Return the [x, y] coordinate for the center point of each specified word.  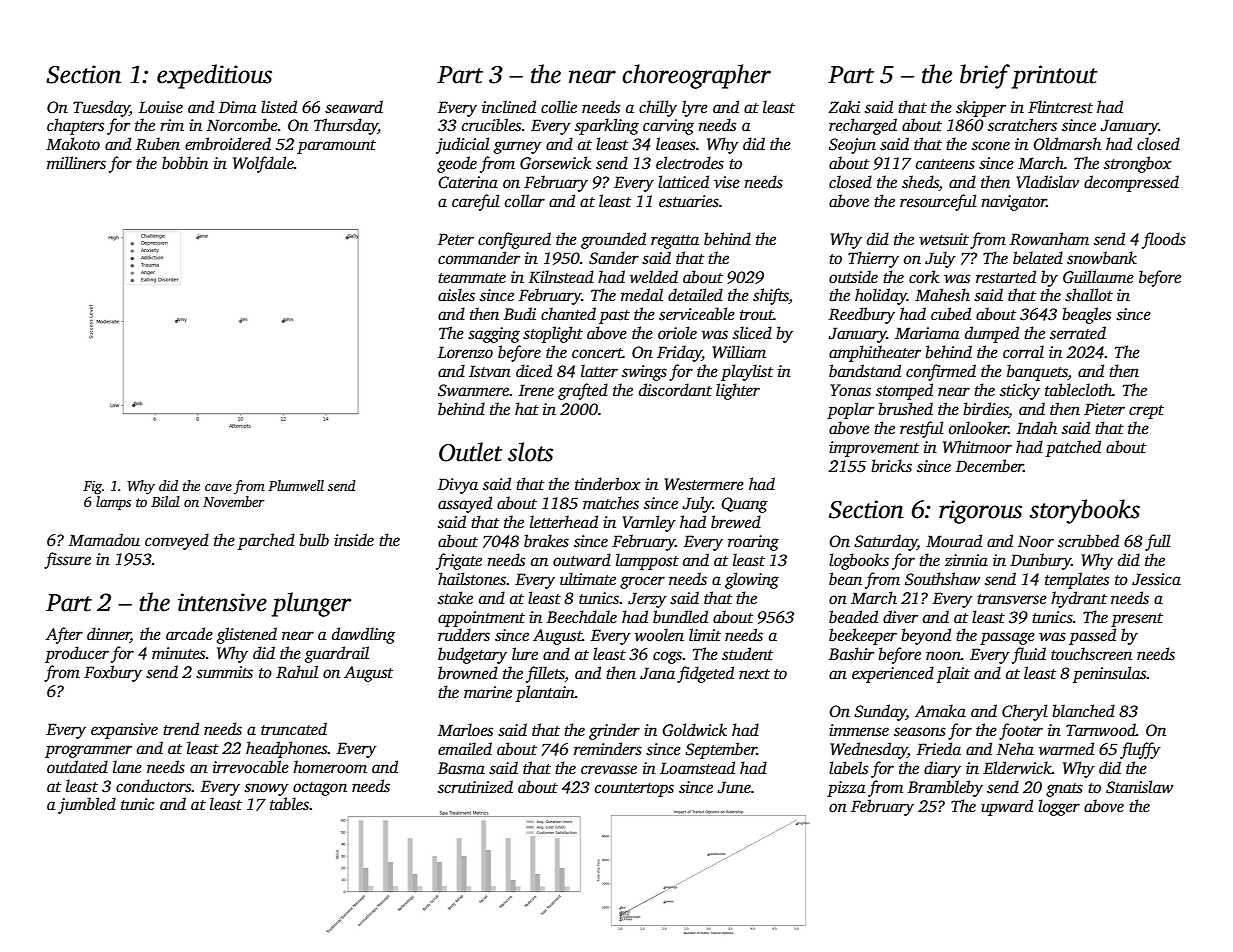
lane [127, 767]
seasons [920, 732]
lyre [695, 108]
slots [530, 452]
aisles [456, 295]
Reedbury [862, 315]
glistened [247, 635]
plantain [545, 693]
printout [1055, 77]
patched [1073, 448]
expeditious [214, 76]
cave [218, 487]
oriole [677, 332]
